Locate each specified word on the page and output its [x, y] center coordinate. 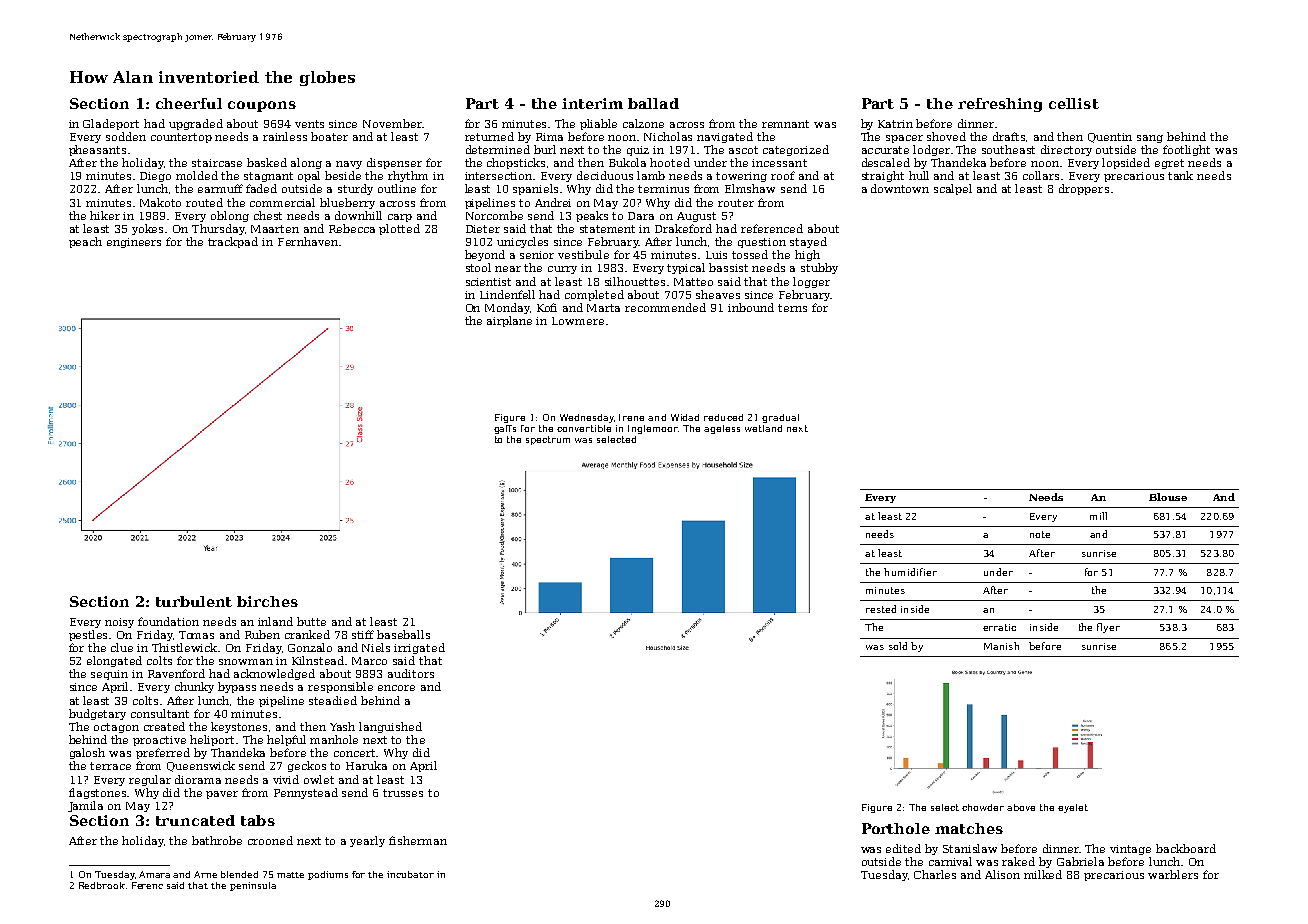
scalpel [953, 189]
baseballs [403, 634]
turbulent [194, 601]
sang [1150, 139]
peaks [592, 216]
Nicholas [668, 136]
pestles [88, 635]
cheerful [189, 103]
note [1040, 534]
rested [881, 609]
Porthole [896, 828]
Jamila [85, 806]
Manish [1001, 646]
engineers [134, 243]
